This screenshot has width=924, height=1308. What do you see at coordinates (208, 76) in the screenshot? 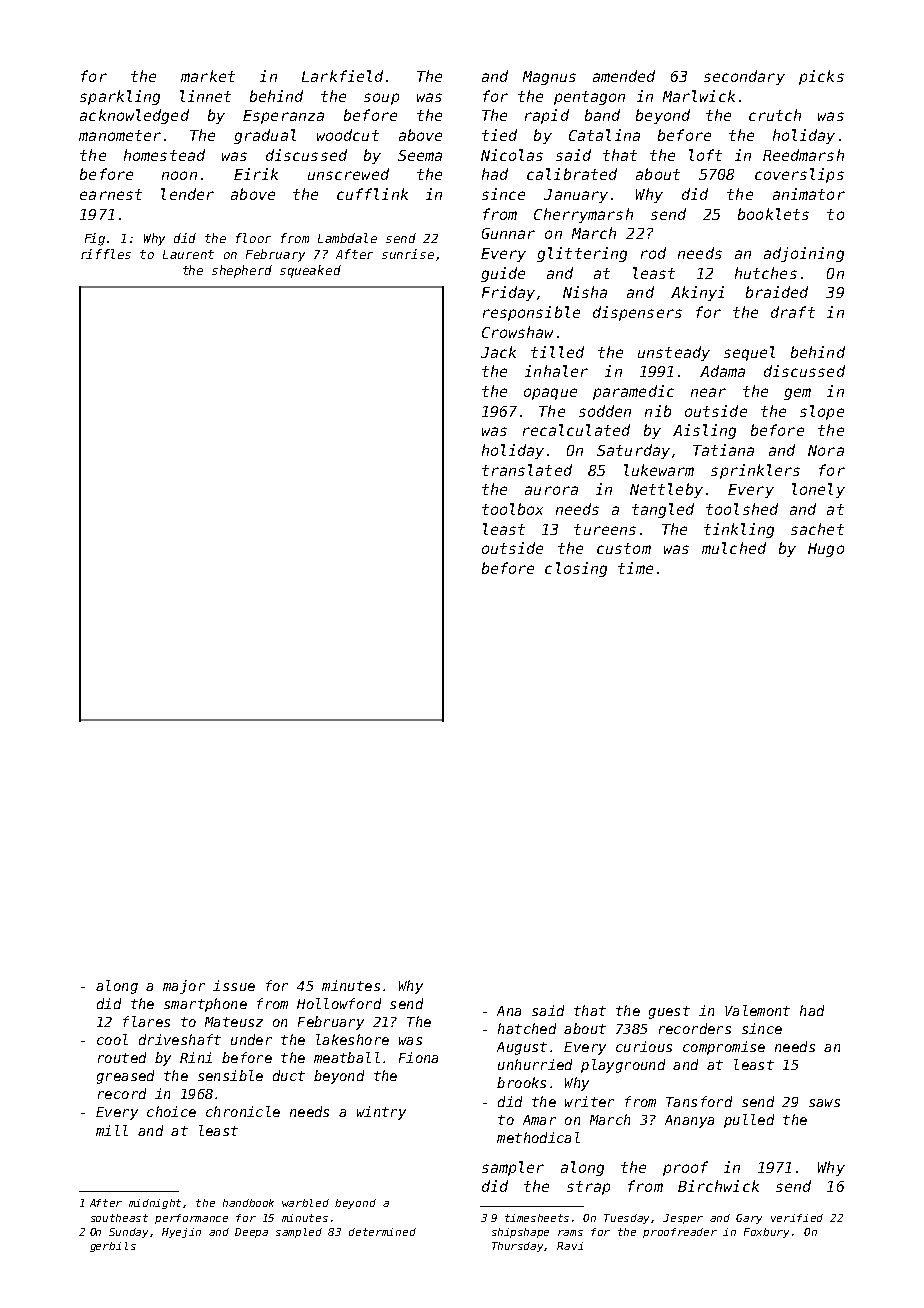
I see `market` at bounding box center [208, 76].
